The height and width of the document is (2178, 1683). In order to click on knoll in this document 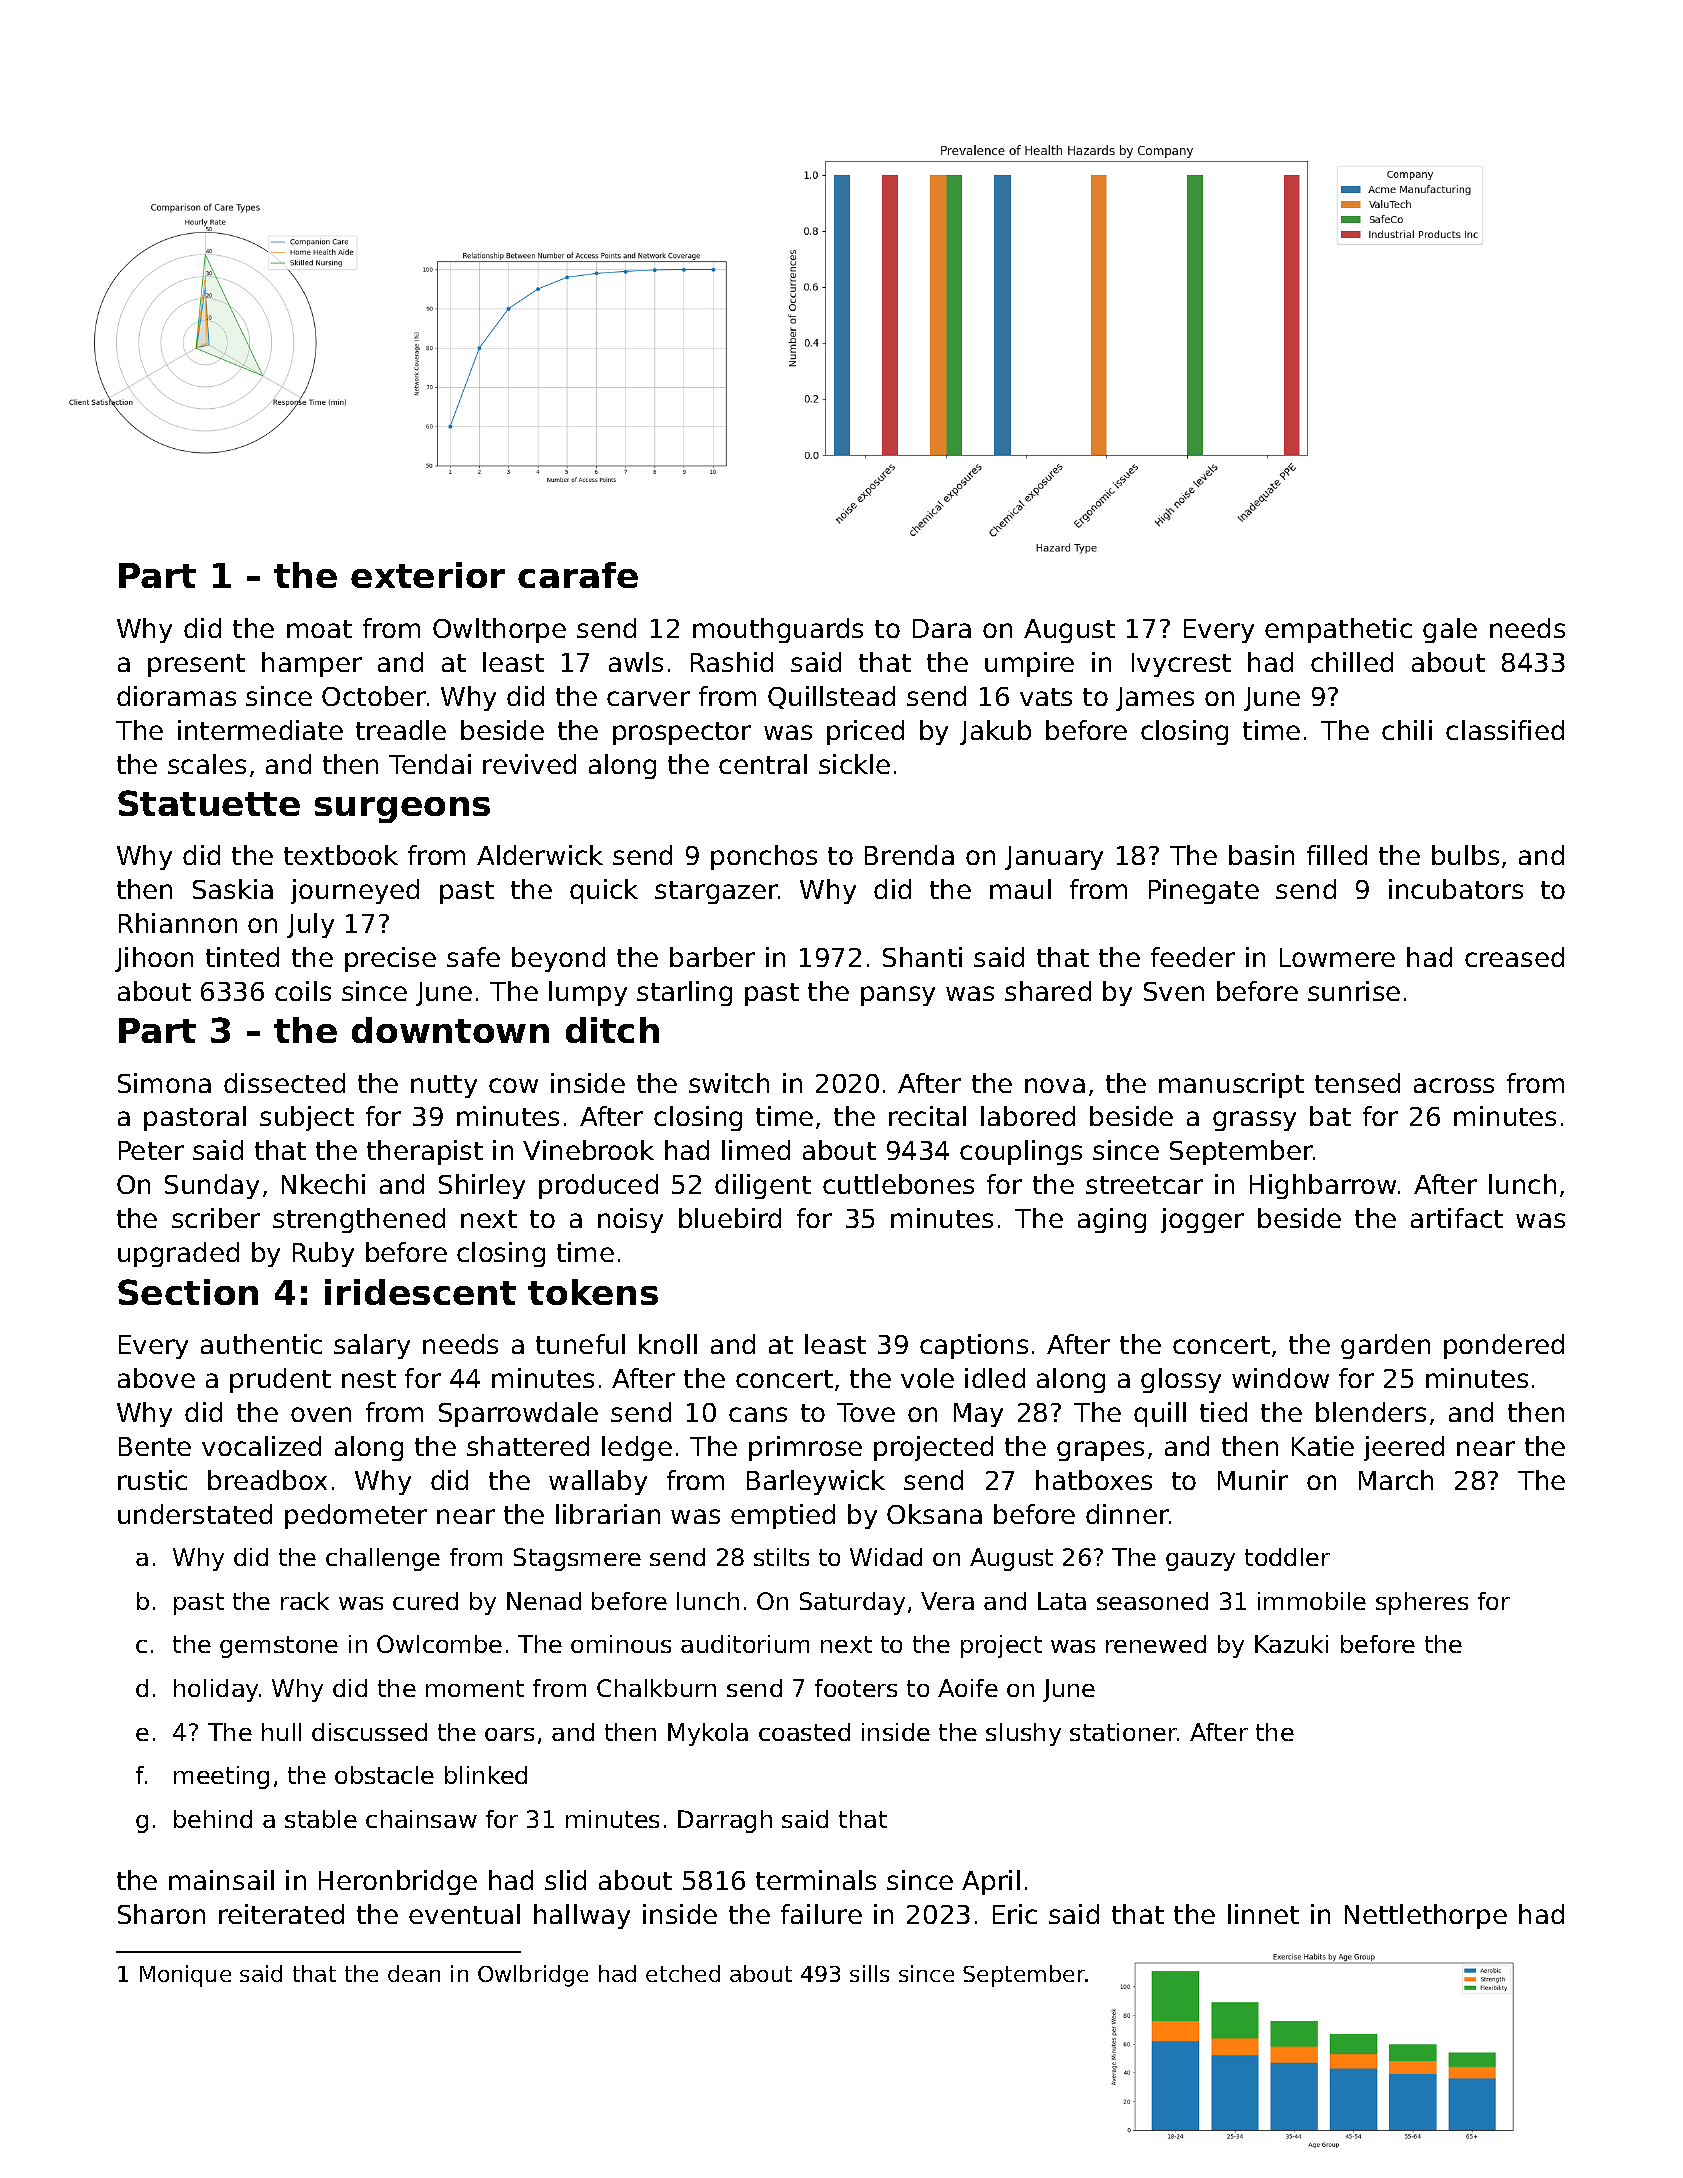, I will do `click(668, 1344)`.
